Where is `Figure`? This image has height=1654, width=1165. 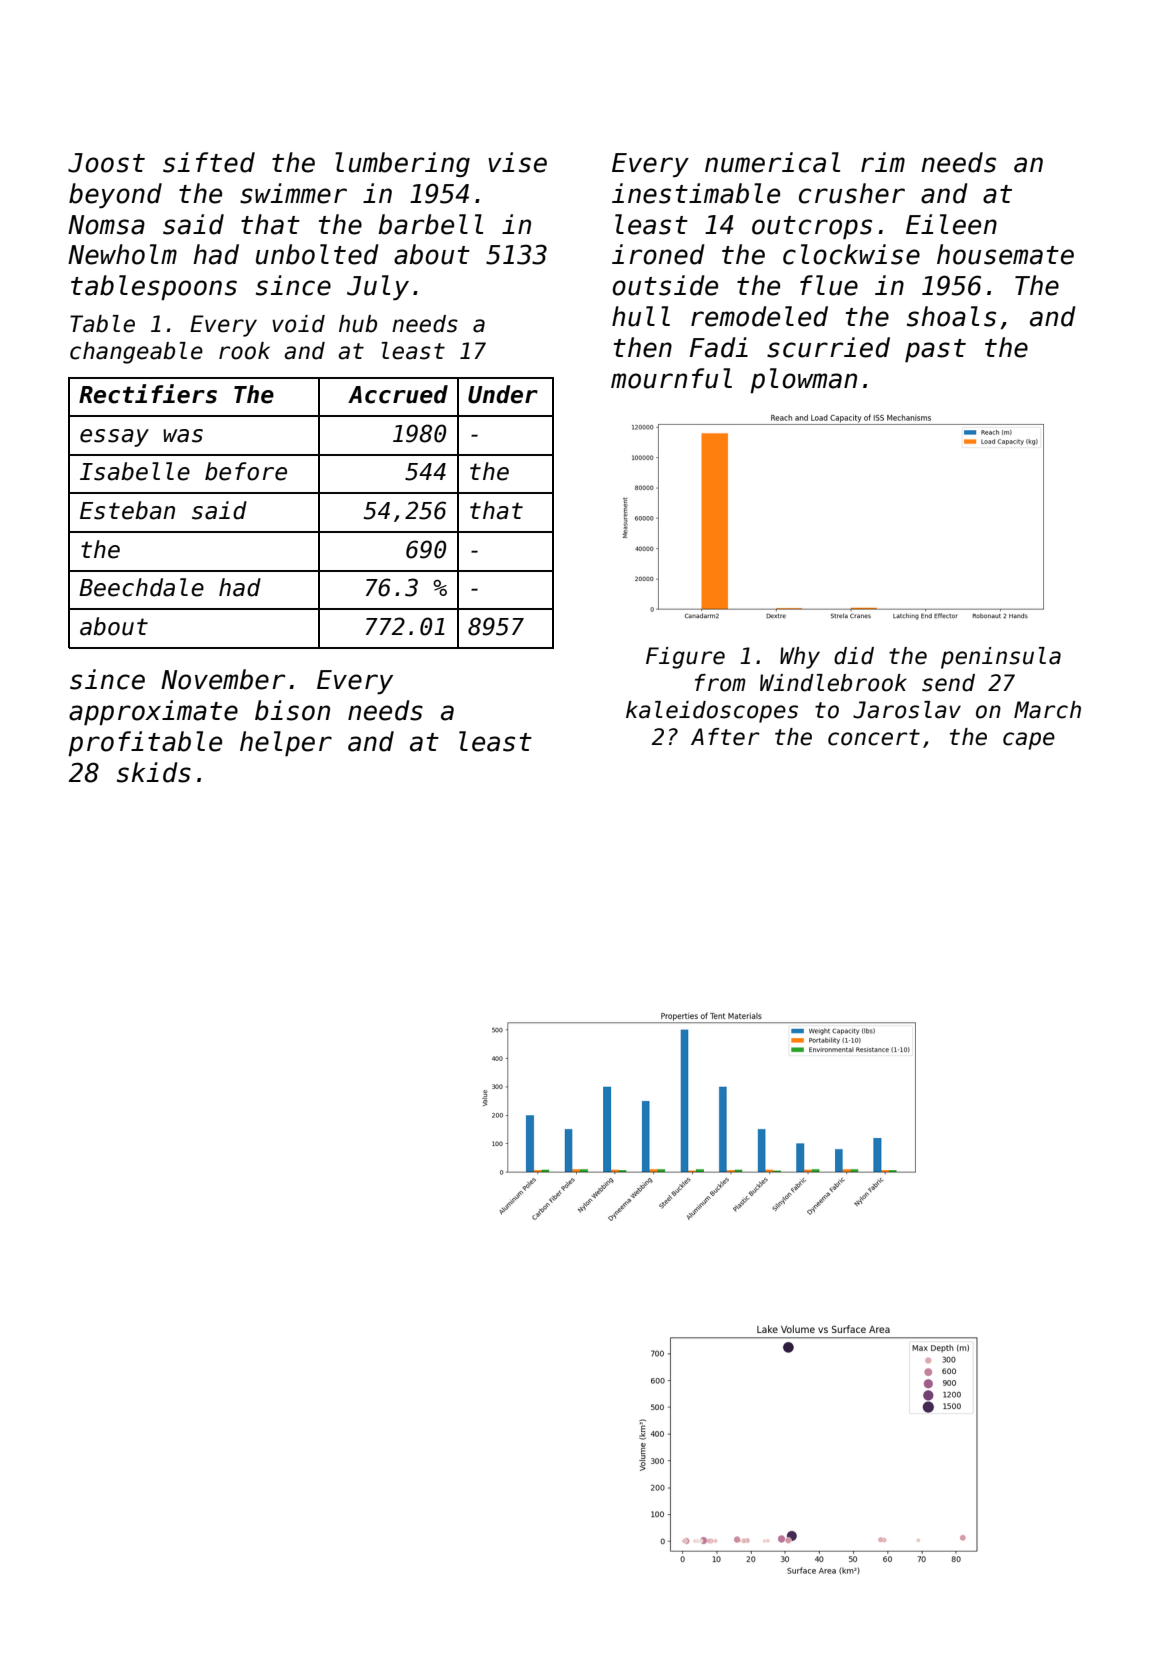 Figure is located at coordinates (685, 658).
